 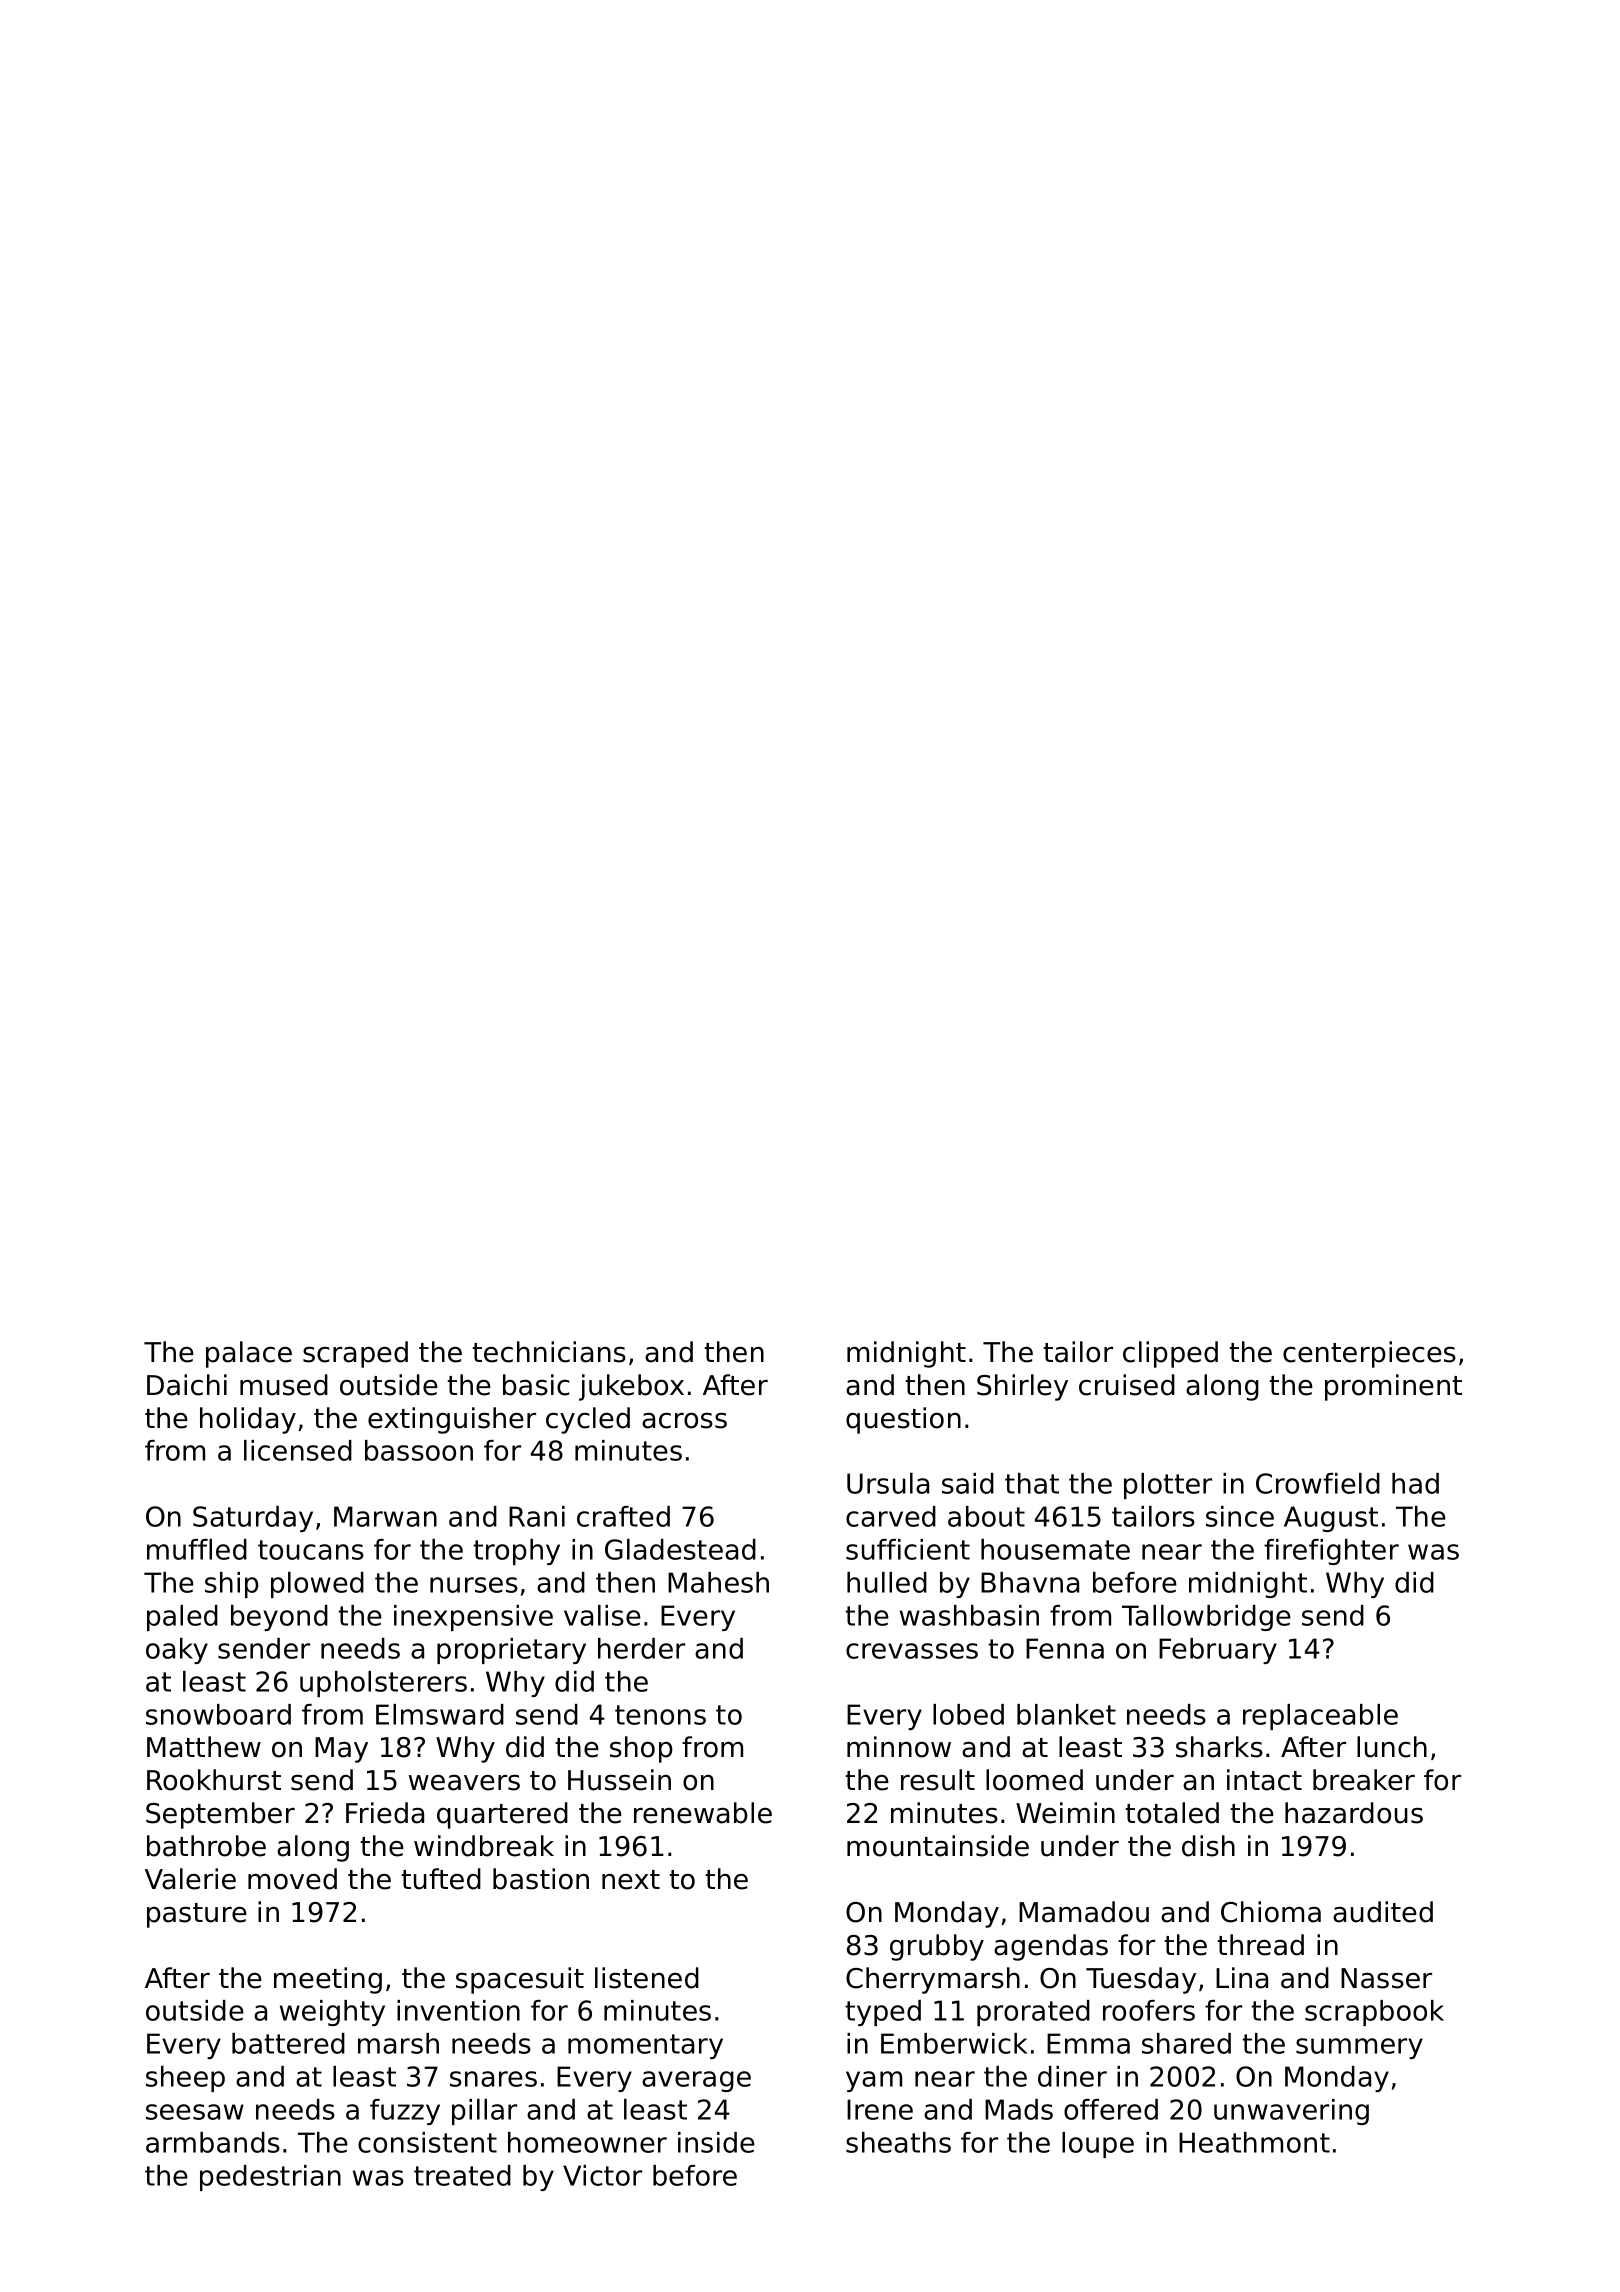 What do you see at coordinates (441, 1879) in the screenshot?
I see `tufted` at bounding box center [441, 1879].
